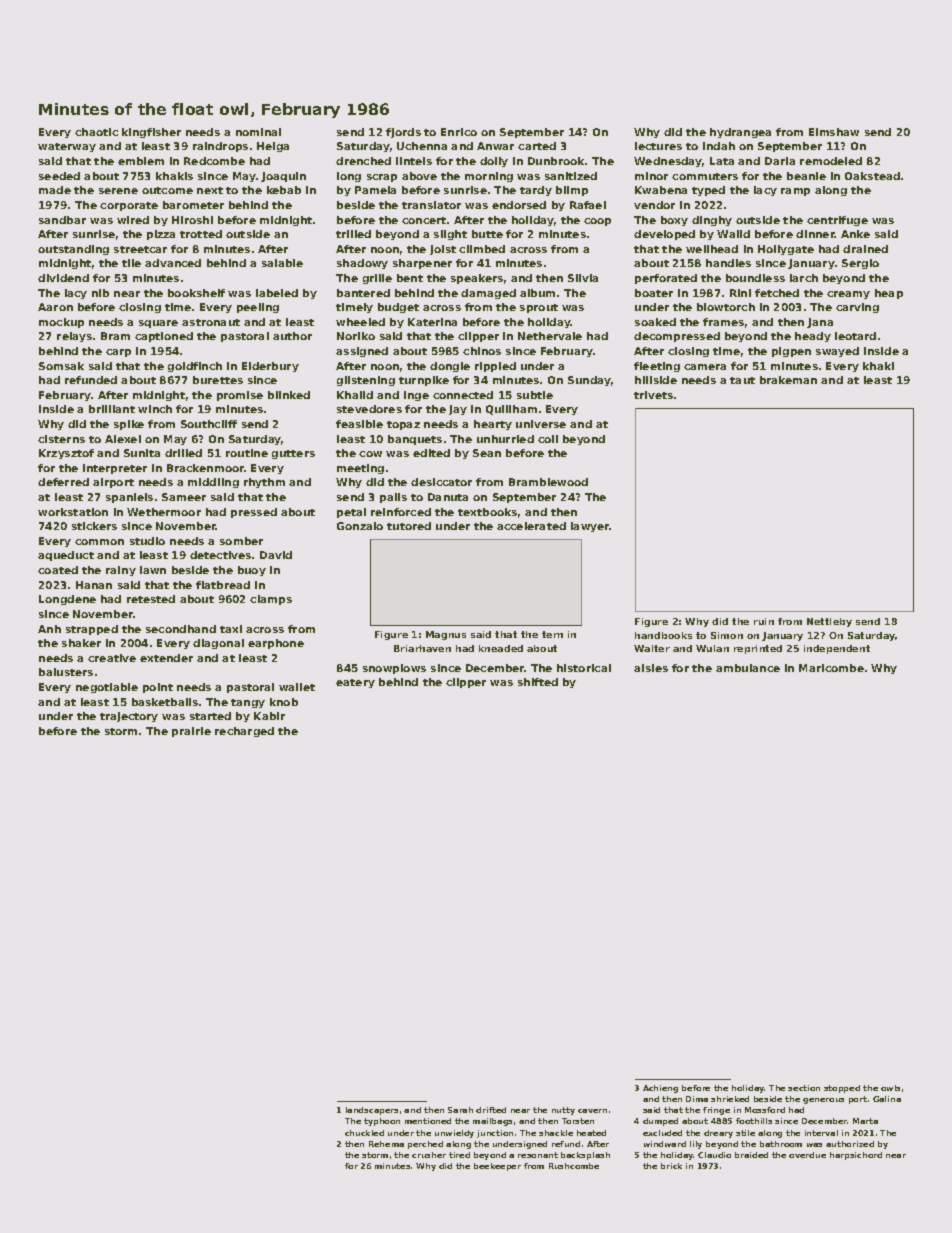 The image size is (952, 1233). Describe the element at coordinates (788, 380) in the screenshot. I see `brakeman` at that location.
